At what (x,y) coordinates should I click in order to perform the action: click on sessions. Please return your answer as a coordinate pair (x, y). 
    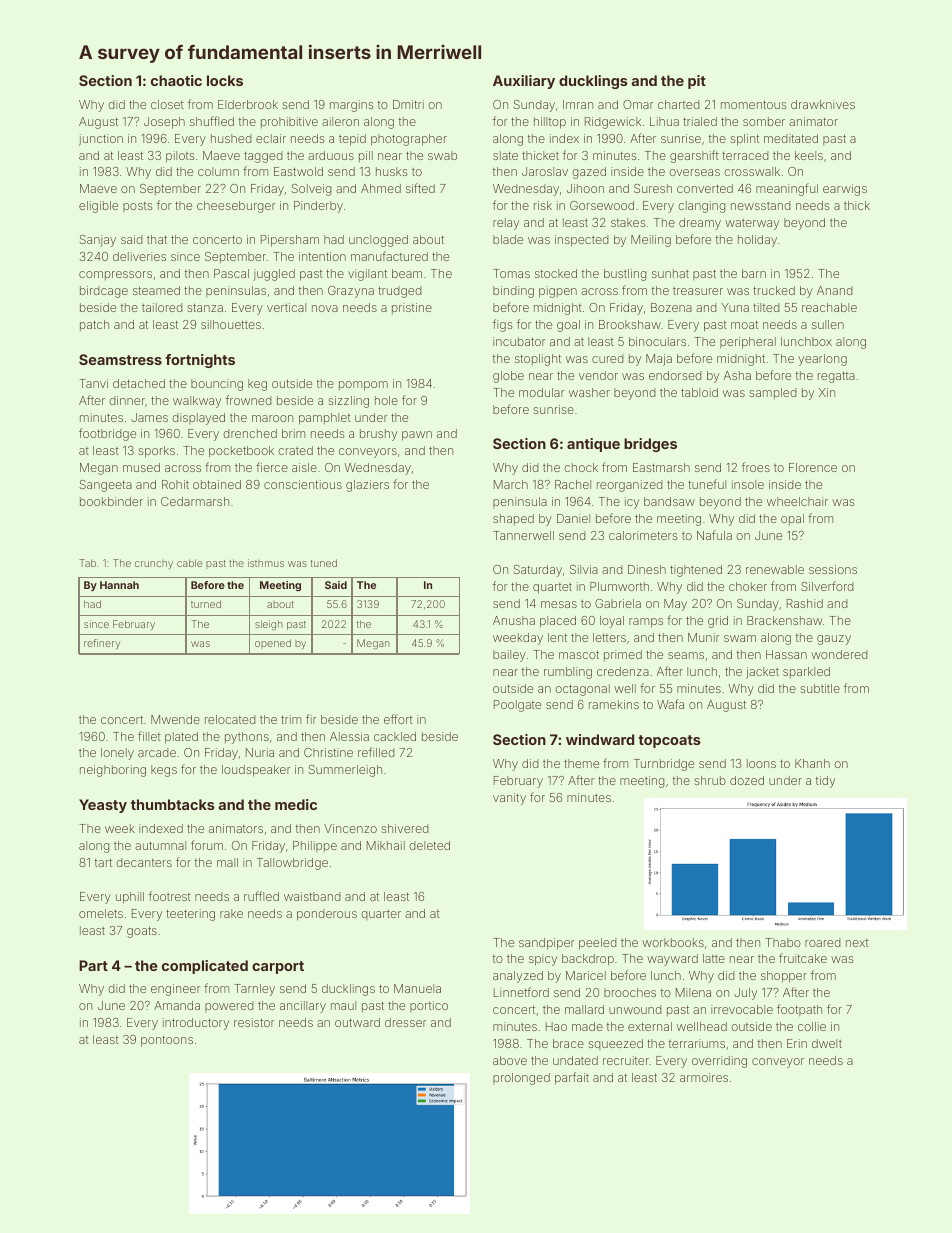
    Looking at the image, I should click on (833, 569).
